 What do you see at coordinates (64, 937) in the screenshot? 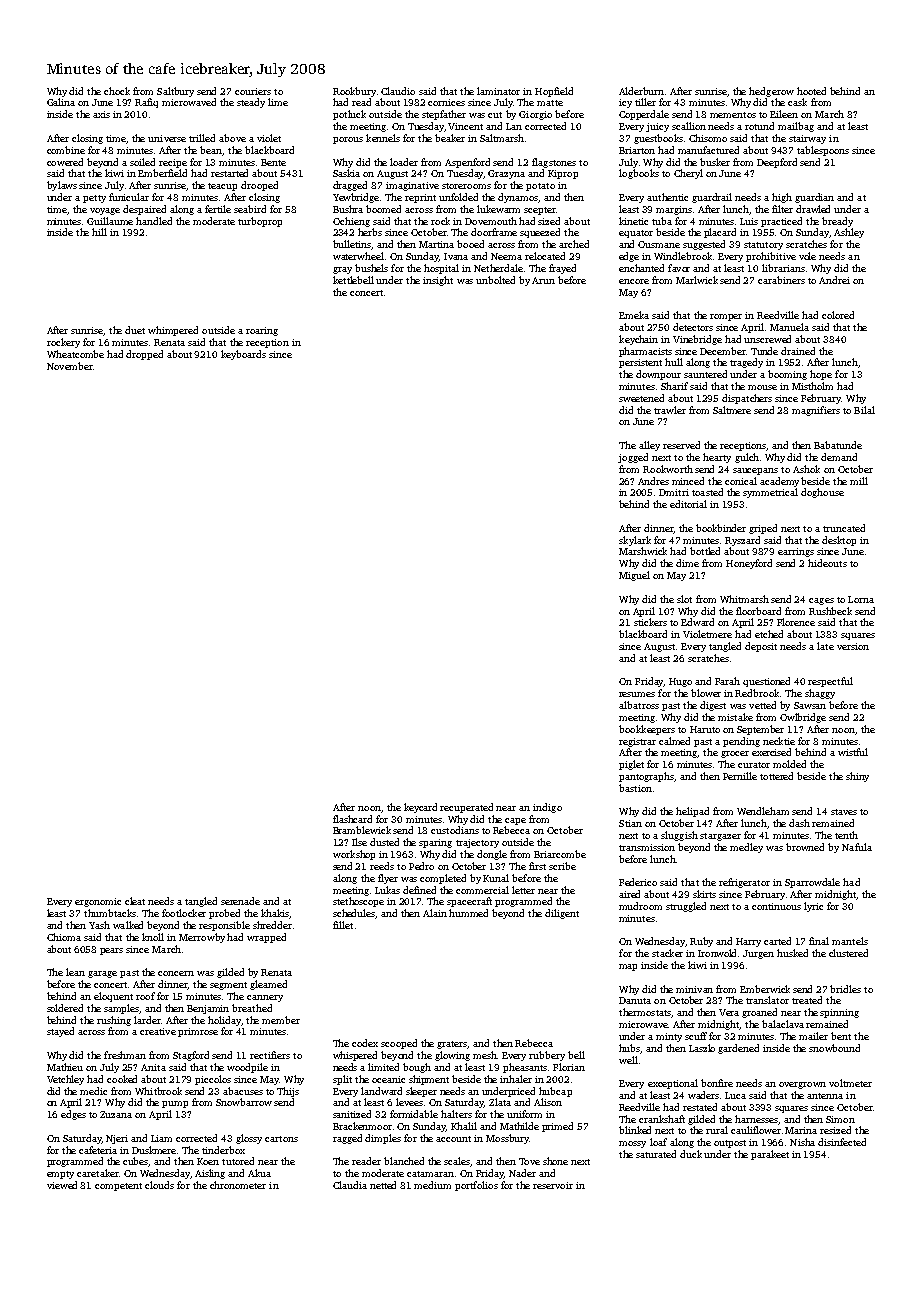
I see `Chioma` at bounding box center [64, 937].
